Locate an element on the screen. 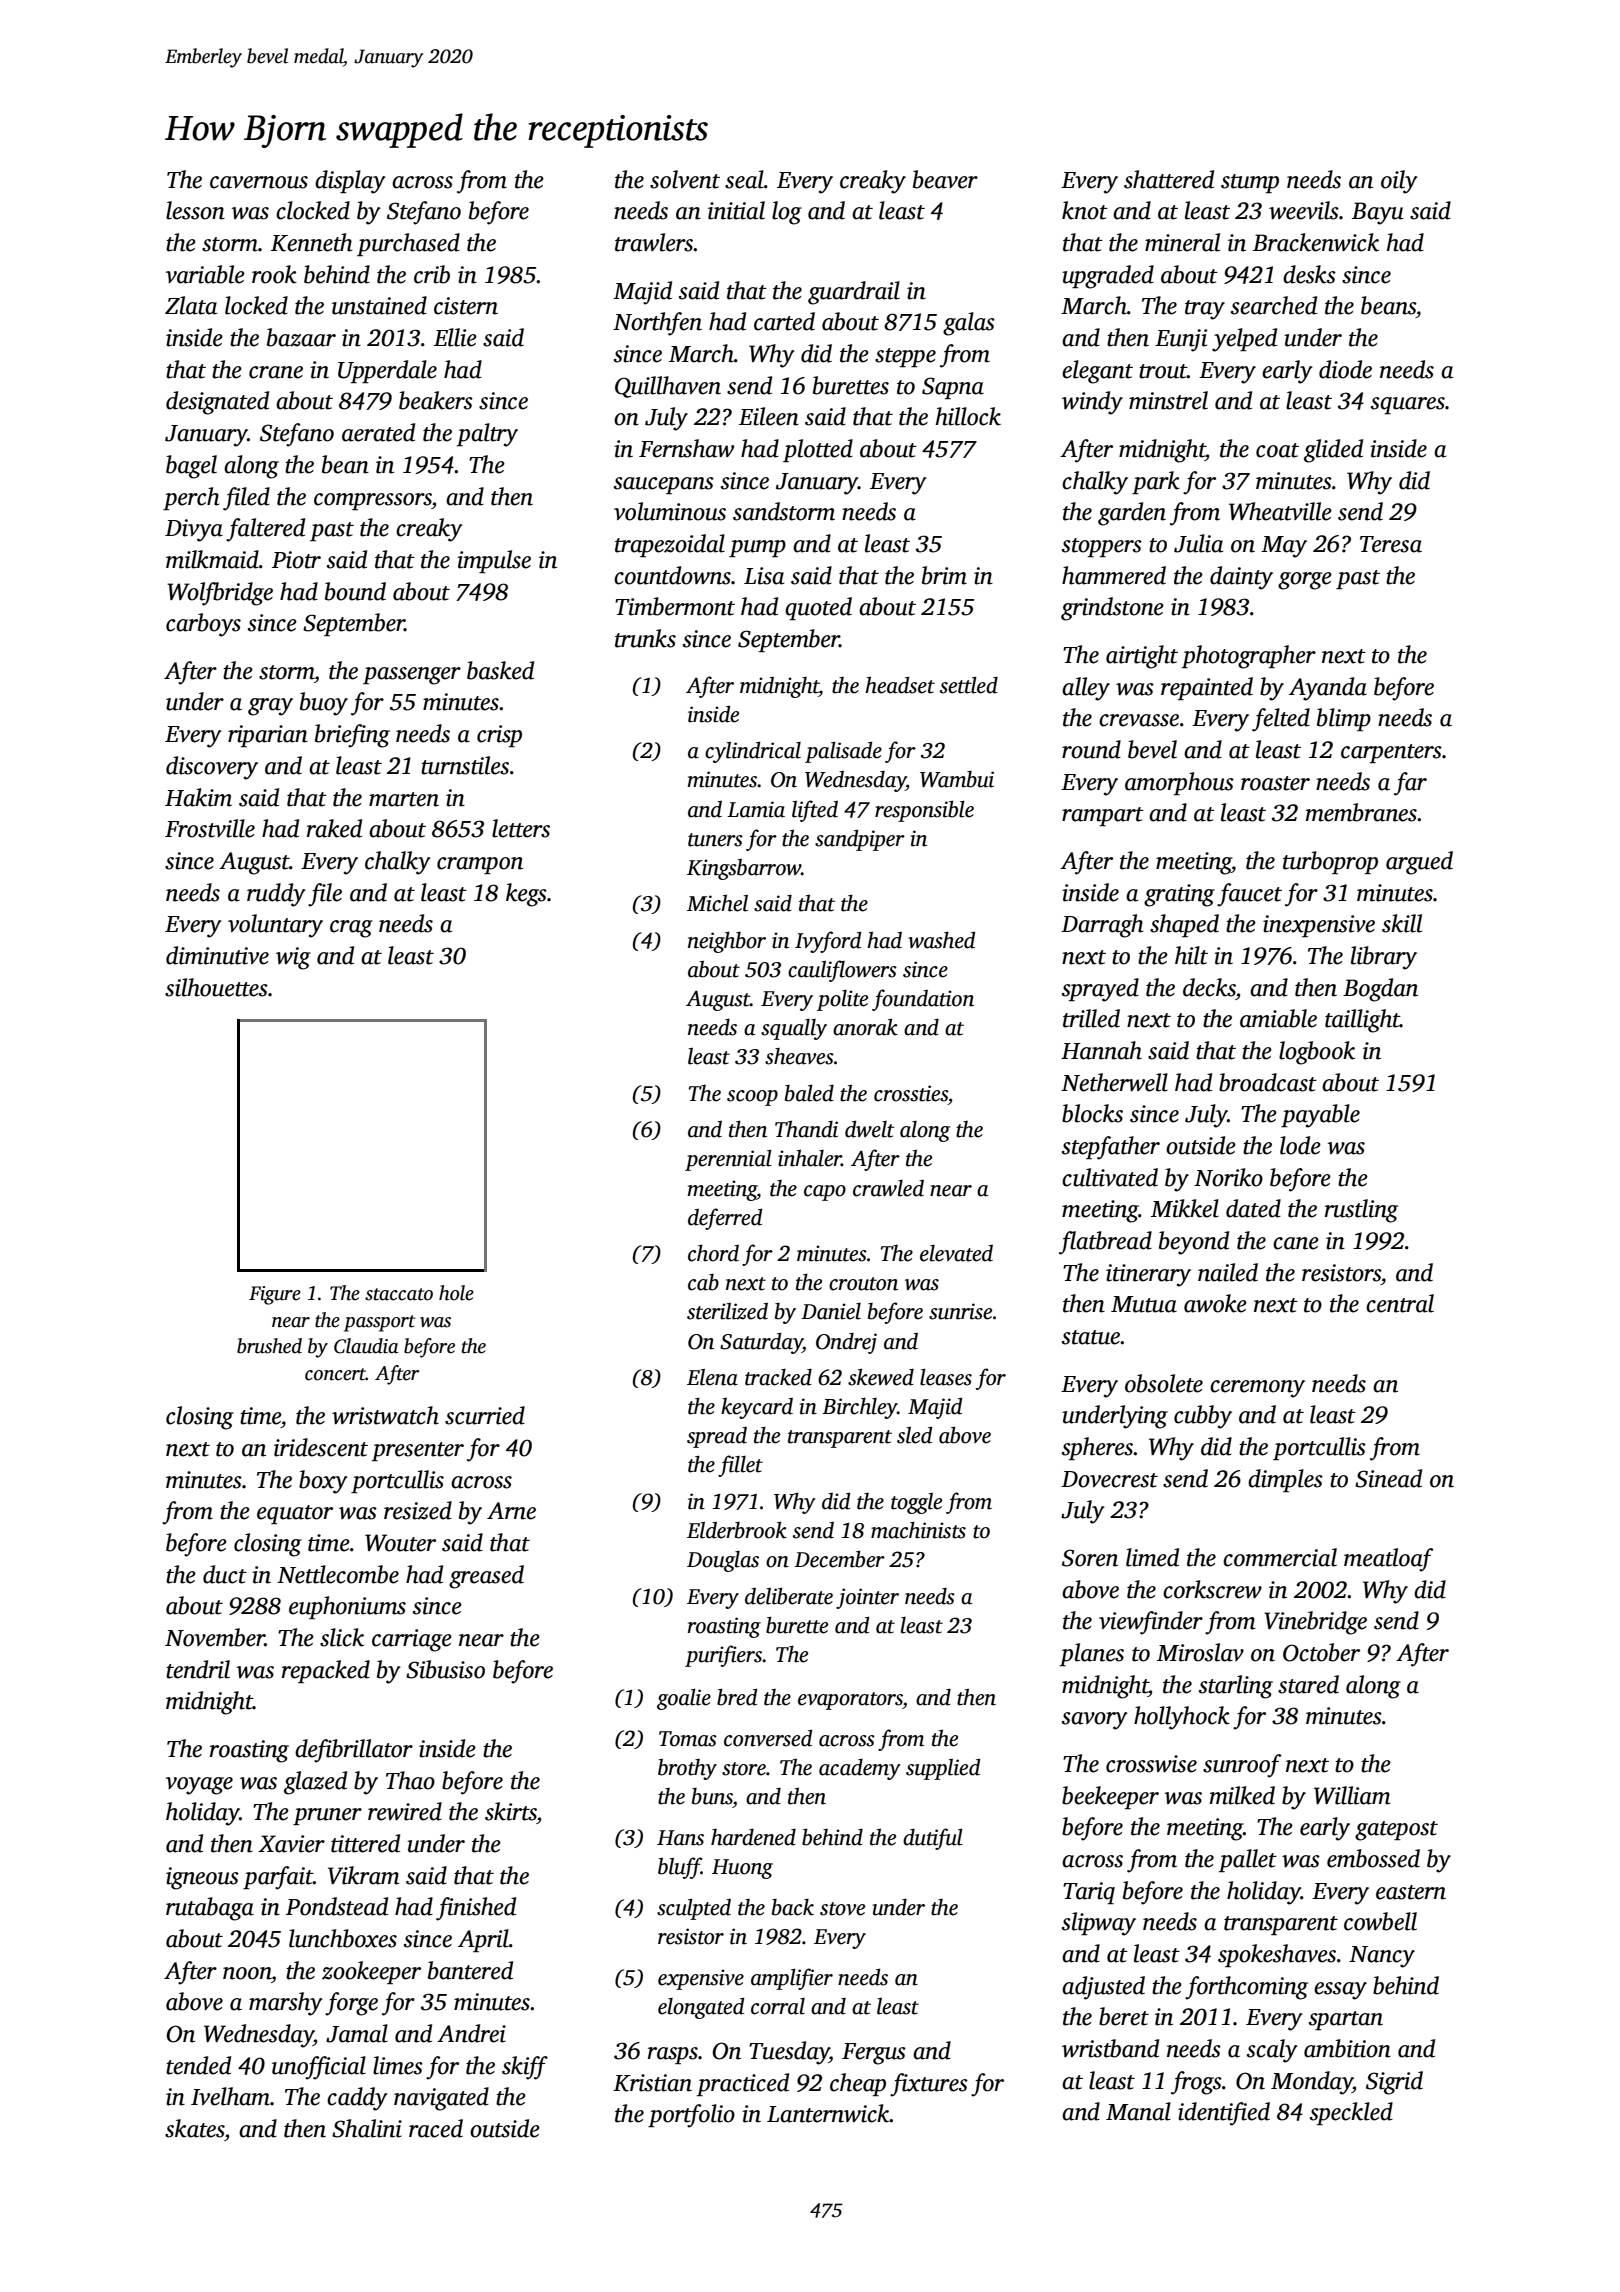 The height and width of the screenshot is (2292, 1620). bound is located at coordinates (355, 591).
